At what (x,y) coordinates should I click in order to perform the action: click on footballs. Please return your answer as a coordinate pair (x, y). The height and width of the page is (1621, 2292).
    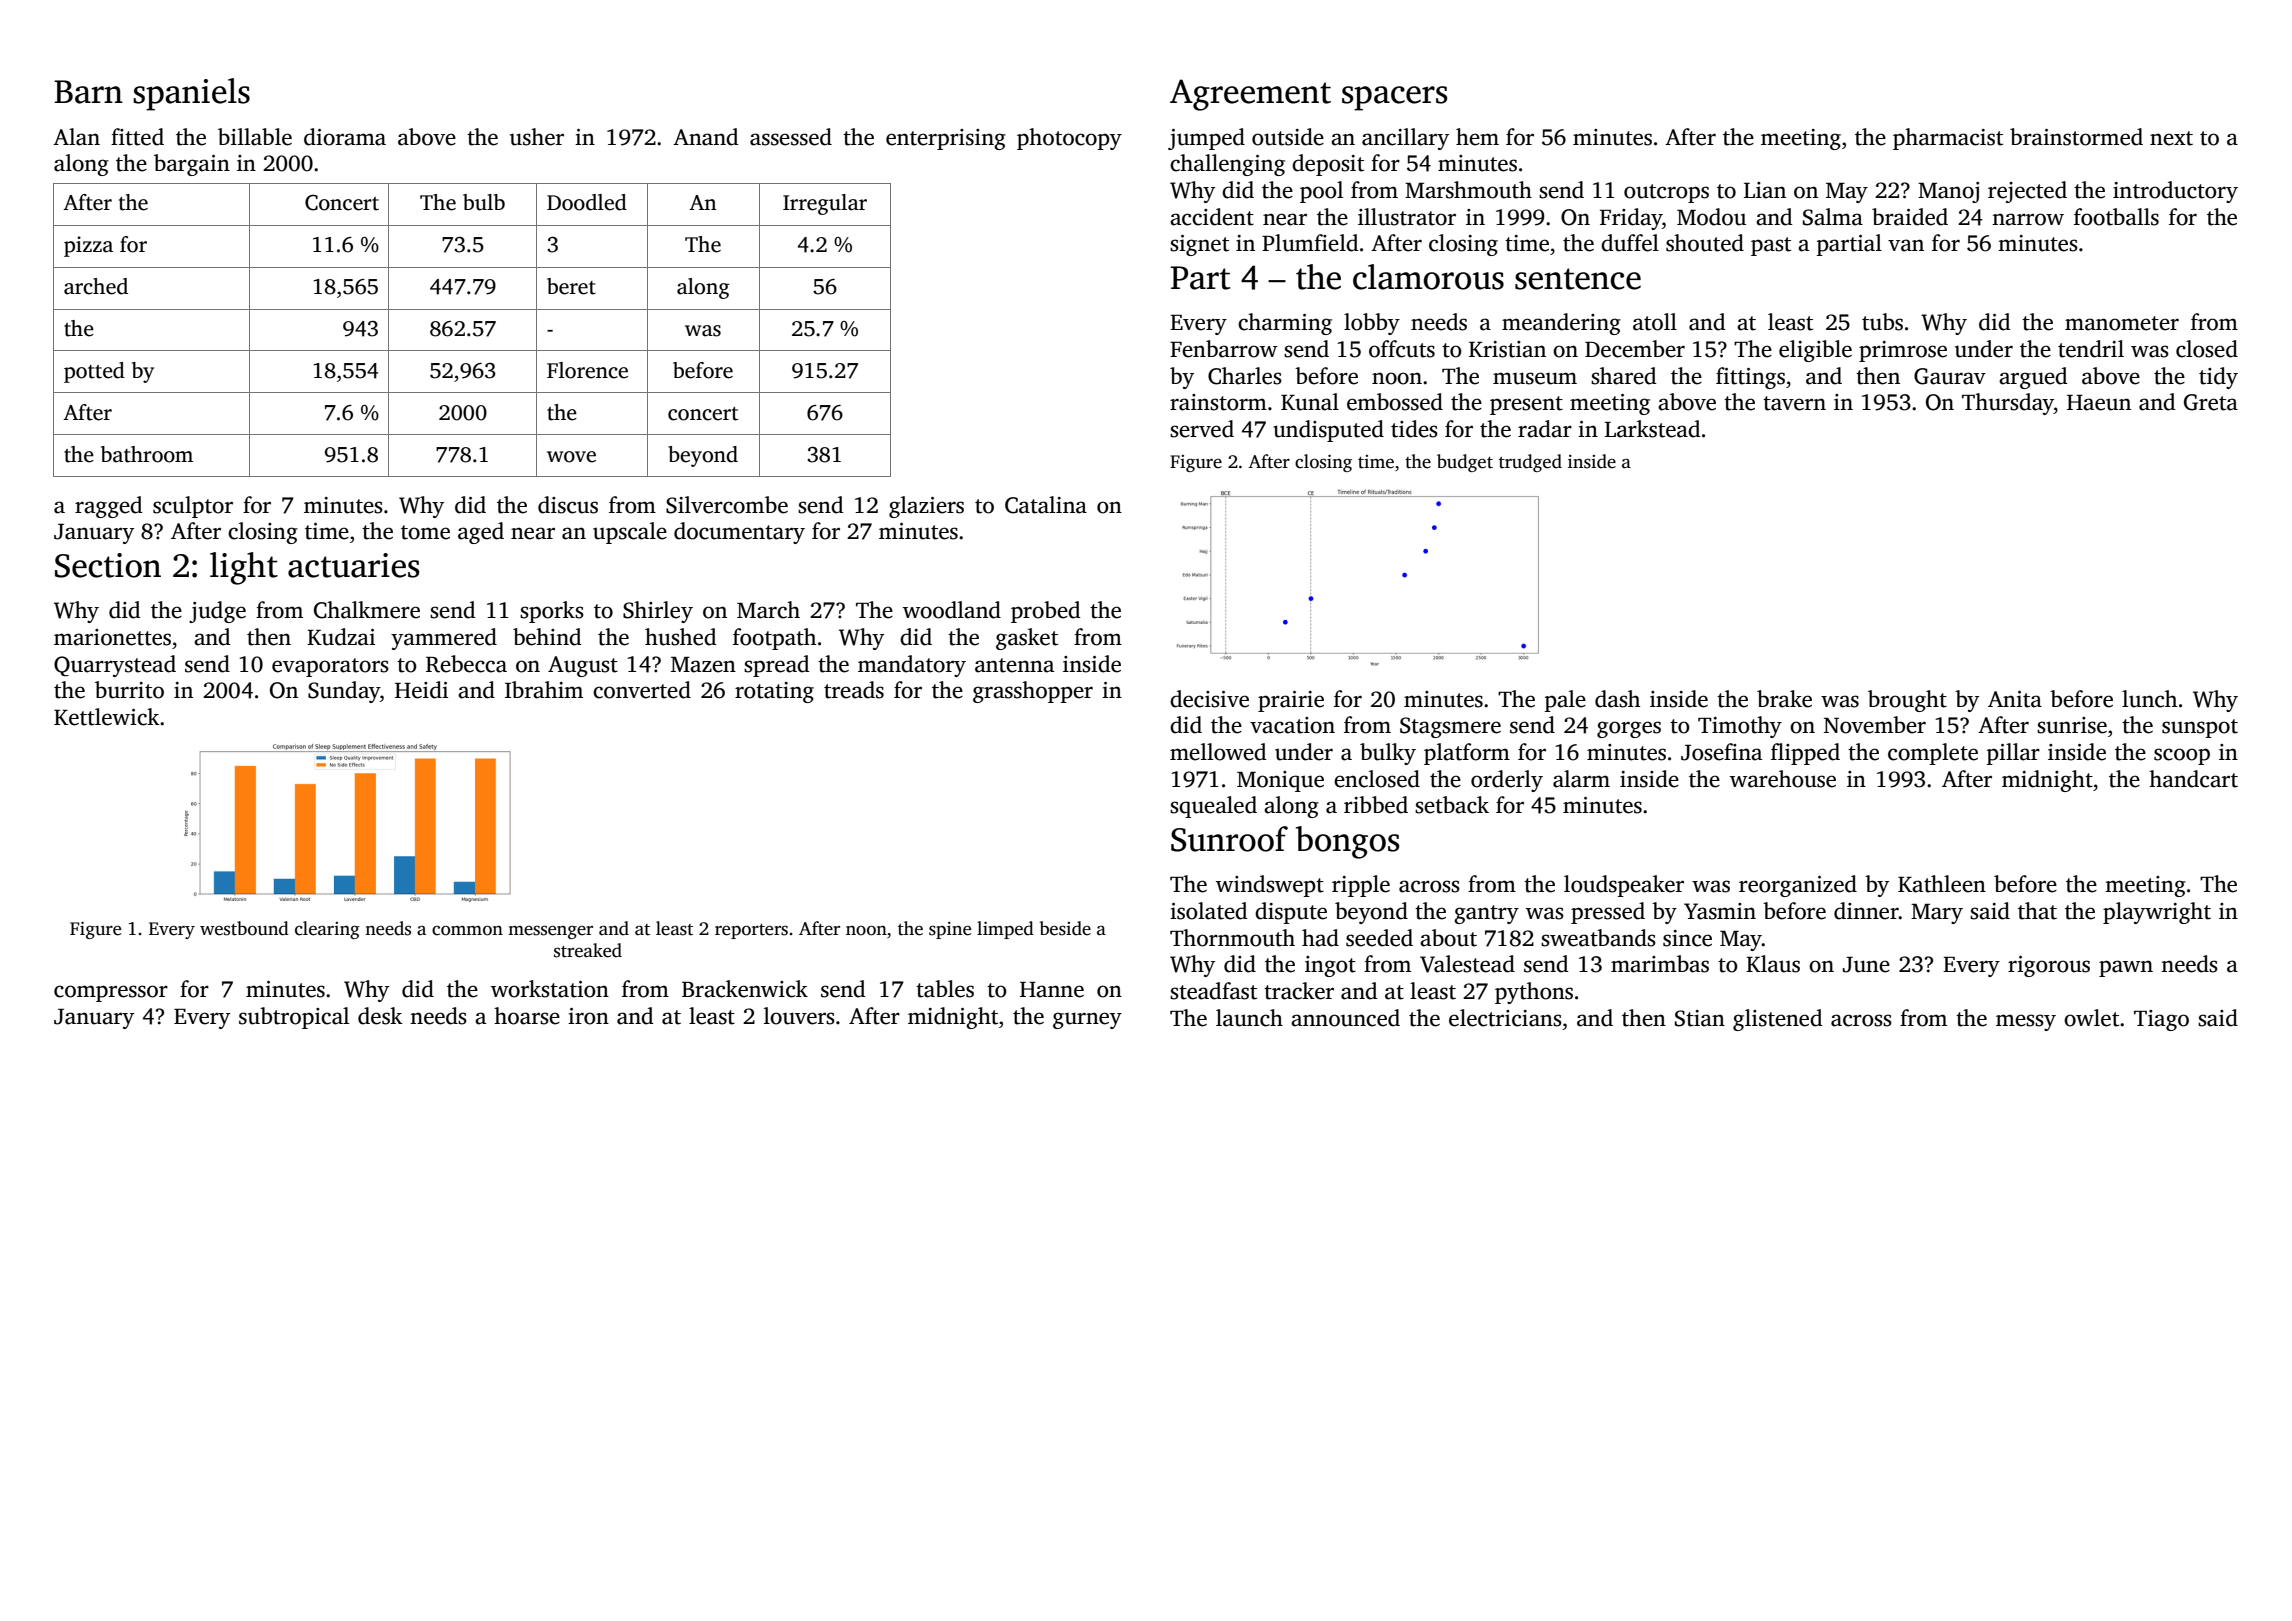
    Looking at the image, I should click on (2116, 217).
